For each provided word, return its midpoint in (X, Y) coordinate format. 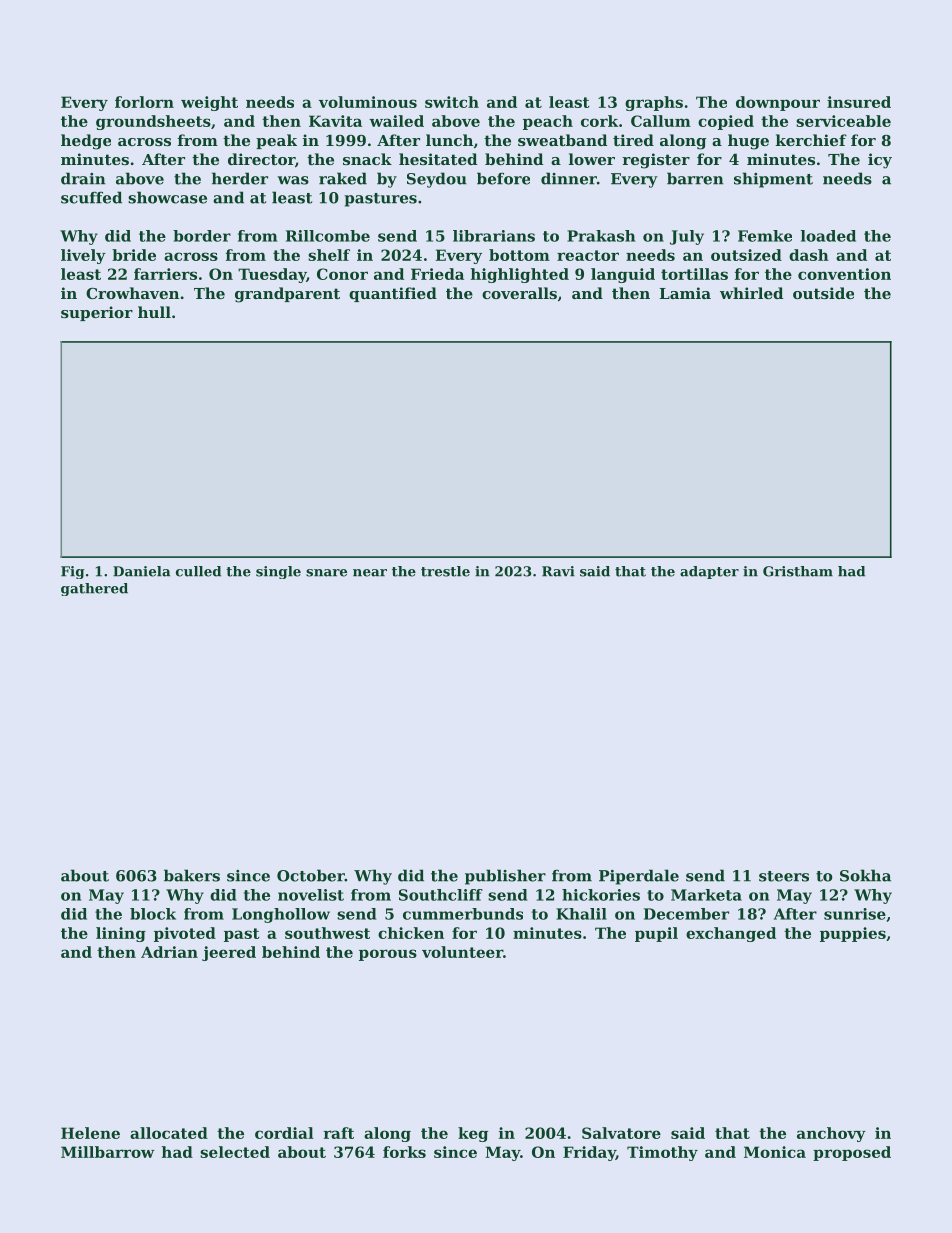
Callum (661, 121)
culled (198, 571)
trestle (445, 571)
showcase (167, 197)
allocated (169, 1133)
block (153, 914)
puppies (853, 934)
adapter (709, 572)
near (370, 573)
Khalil (581, 914)
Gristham (798, 571)
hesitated (438, 159)
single (278, 572)
